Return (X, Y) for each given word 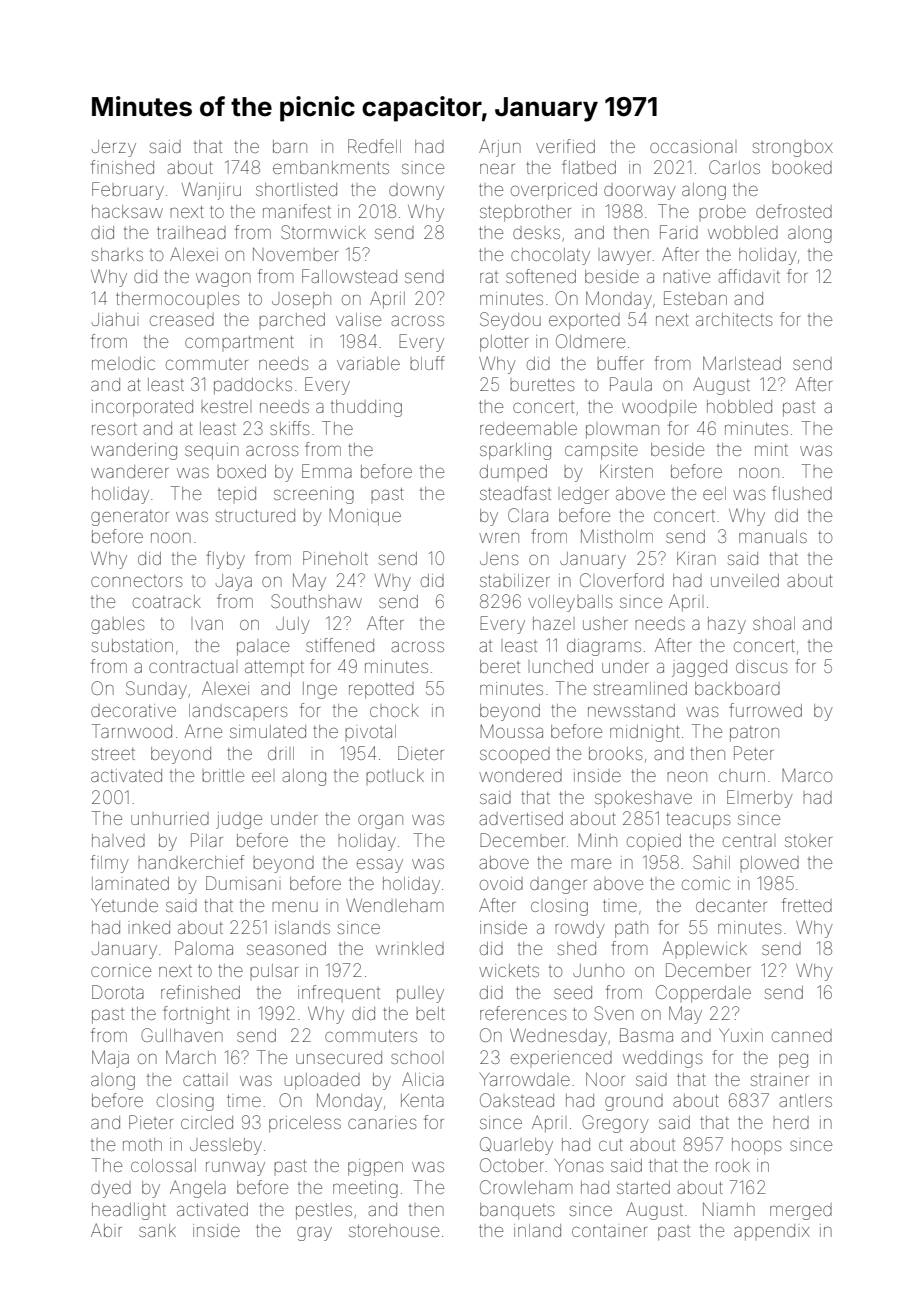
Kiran (696, 558)
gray (314, 1234)
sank (157, 1230)
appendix (772, 1232)
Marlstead (742, 363)
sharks (117, 254)
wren (499, 537)
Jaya (234, 582)
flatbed (589, 167)
